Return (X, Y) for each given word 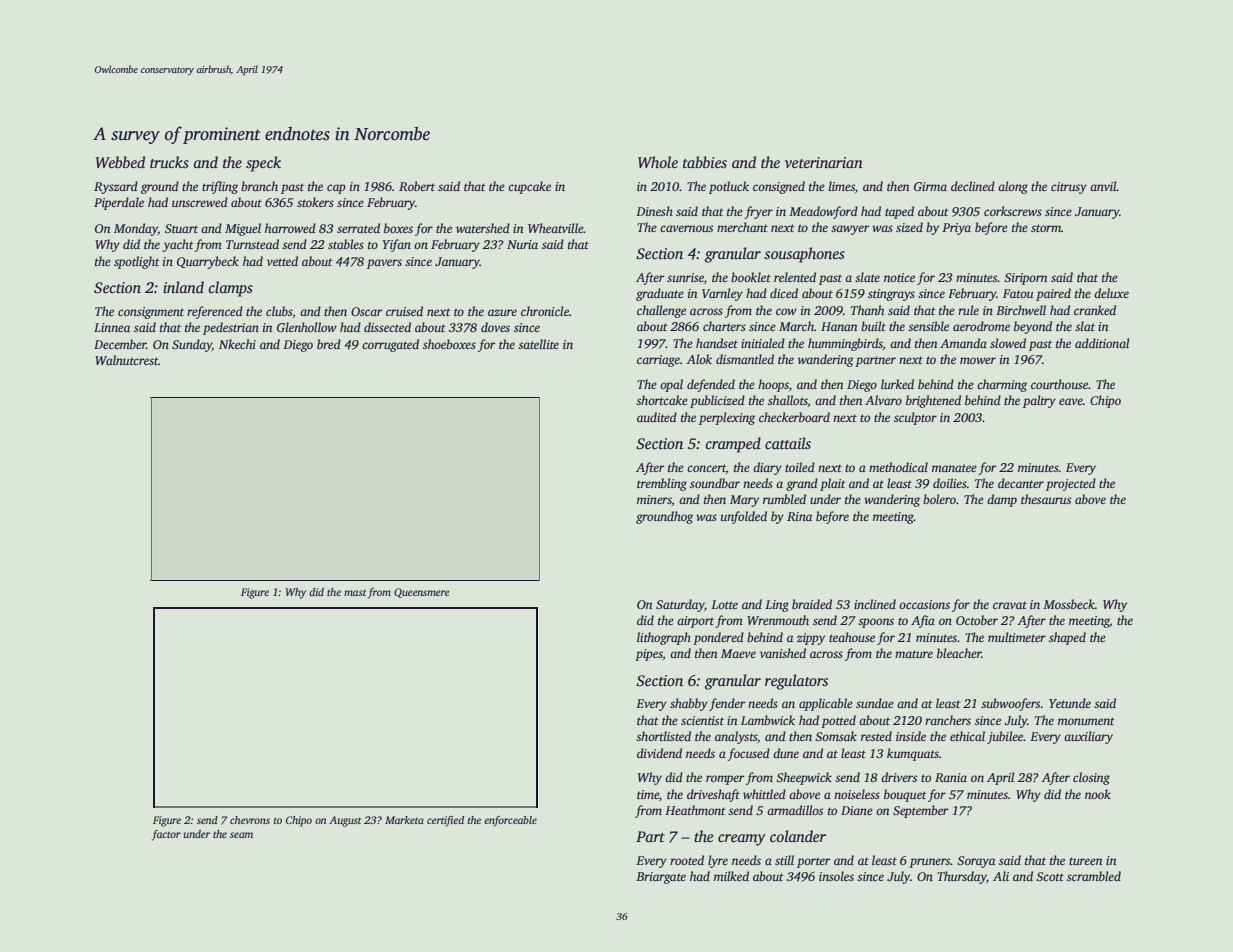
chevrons (250, 820)
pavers (384, 264)
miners (654, 499)
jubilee (1005, 737)
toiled (800, 467)
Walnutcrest (126, 360)
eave (1071, 401)
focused (748, 754)
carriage (658, 361)
